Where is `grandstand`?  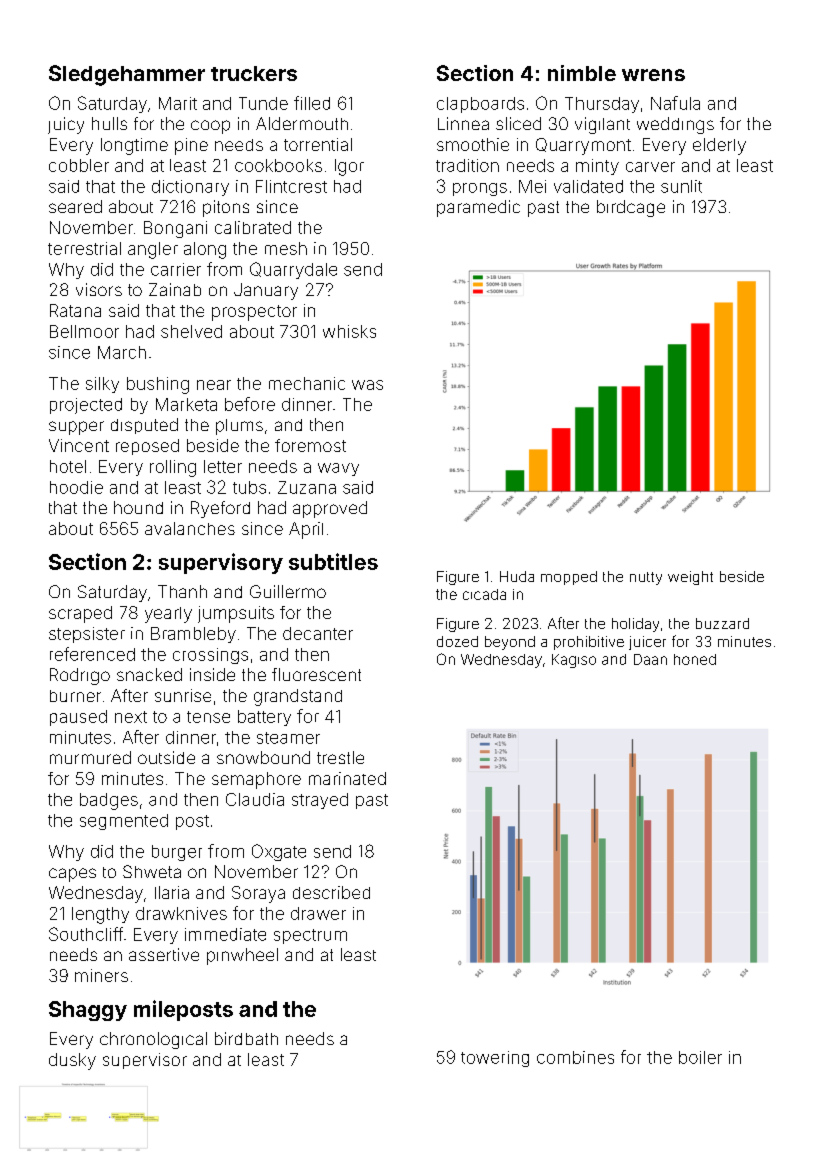
grandstand is located at coordinates (298, 697).
